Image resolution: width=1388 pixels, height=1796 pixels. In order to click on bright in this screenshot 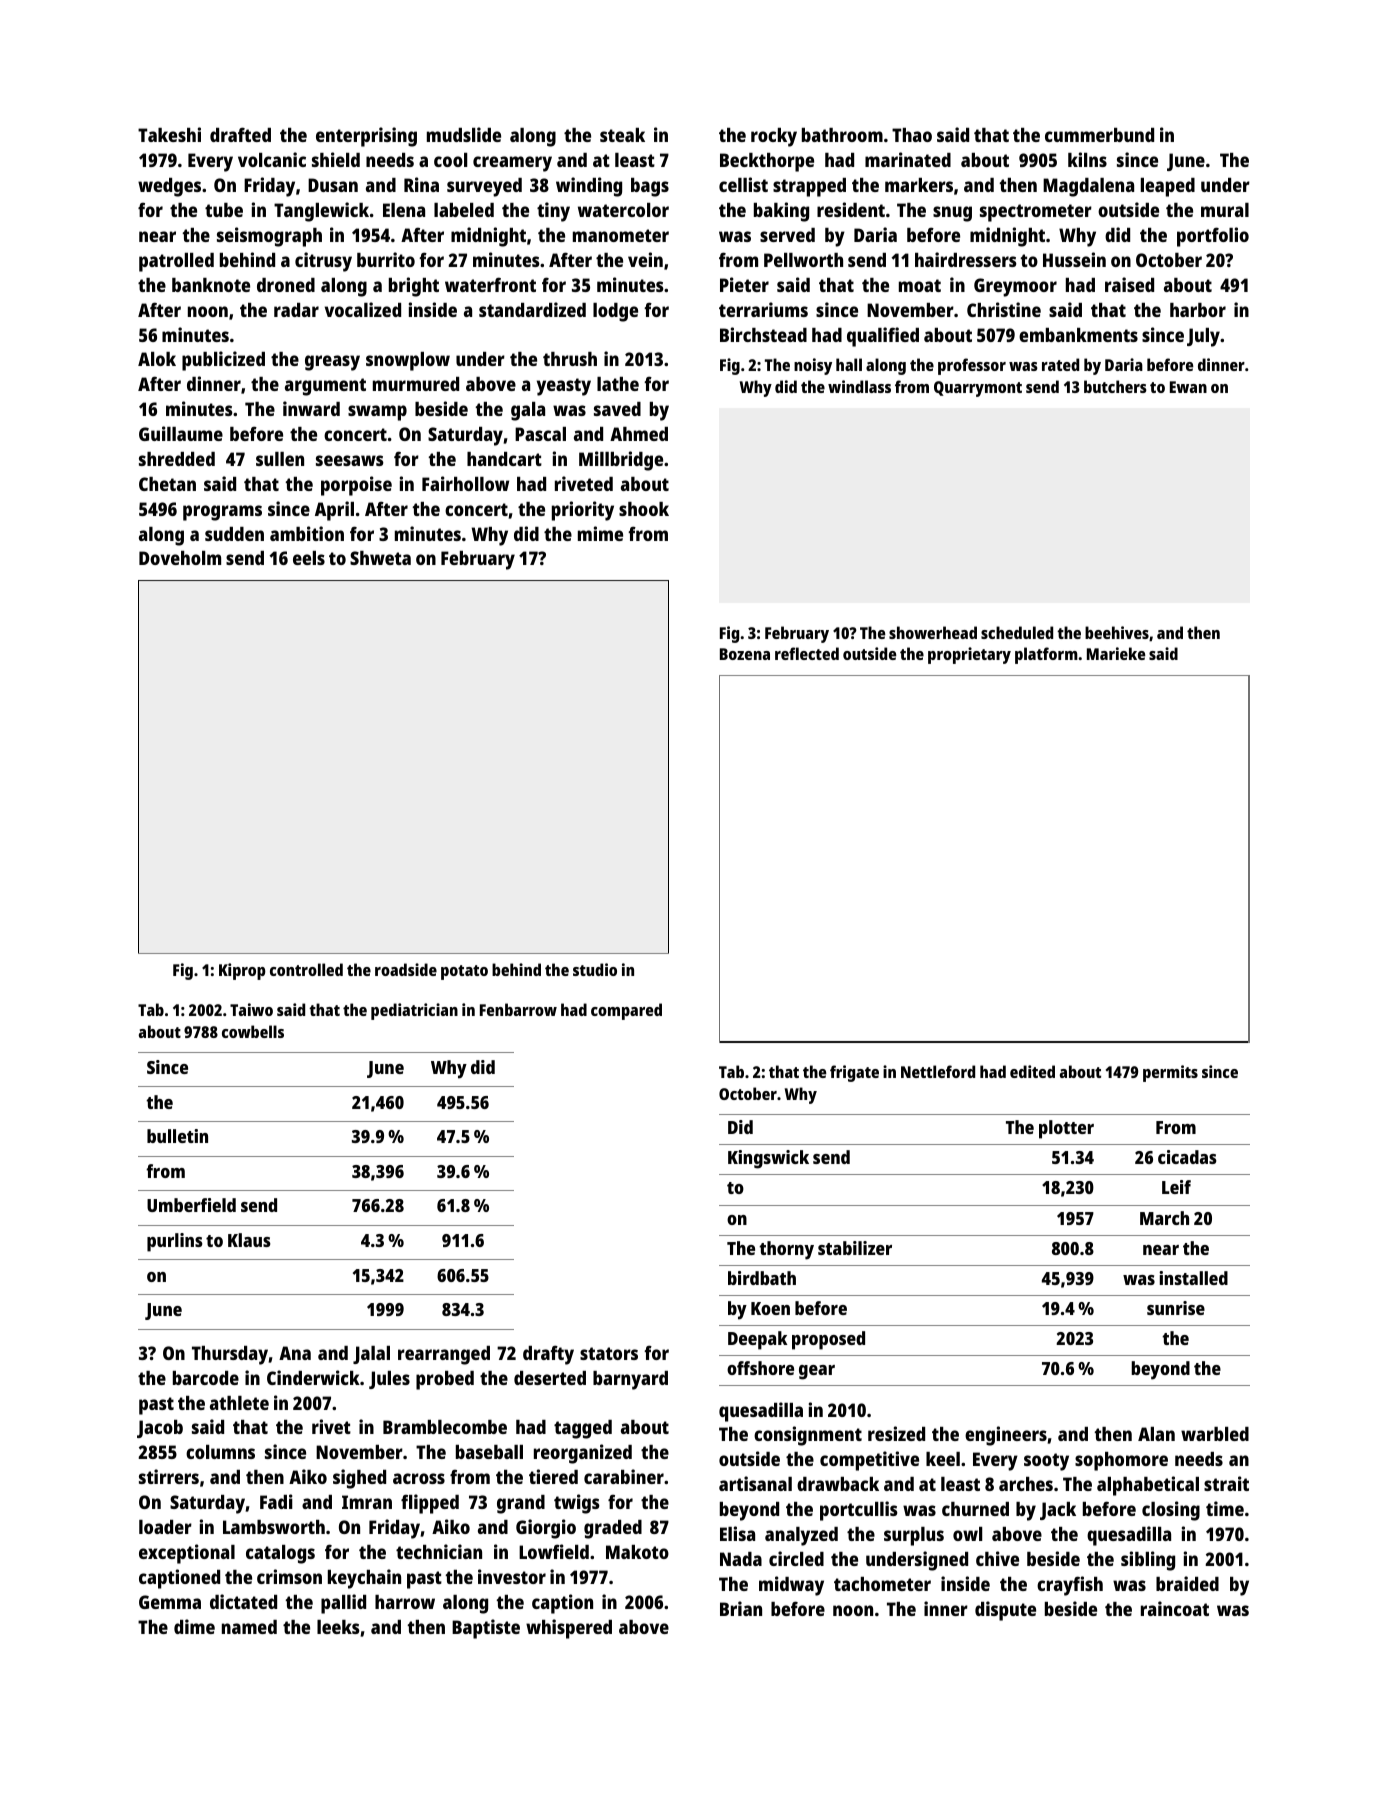, I will do `click(414, 287)`.
